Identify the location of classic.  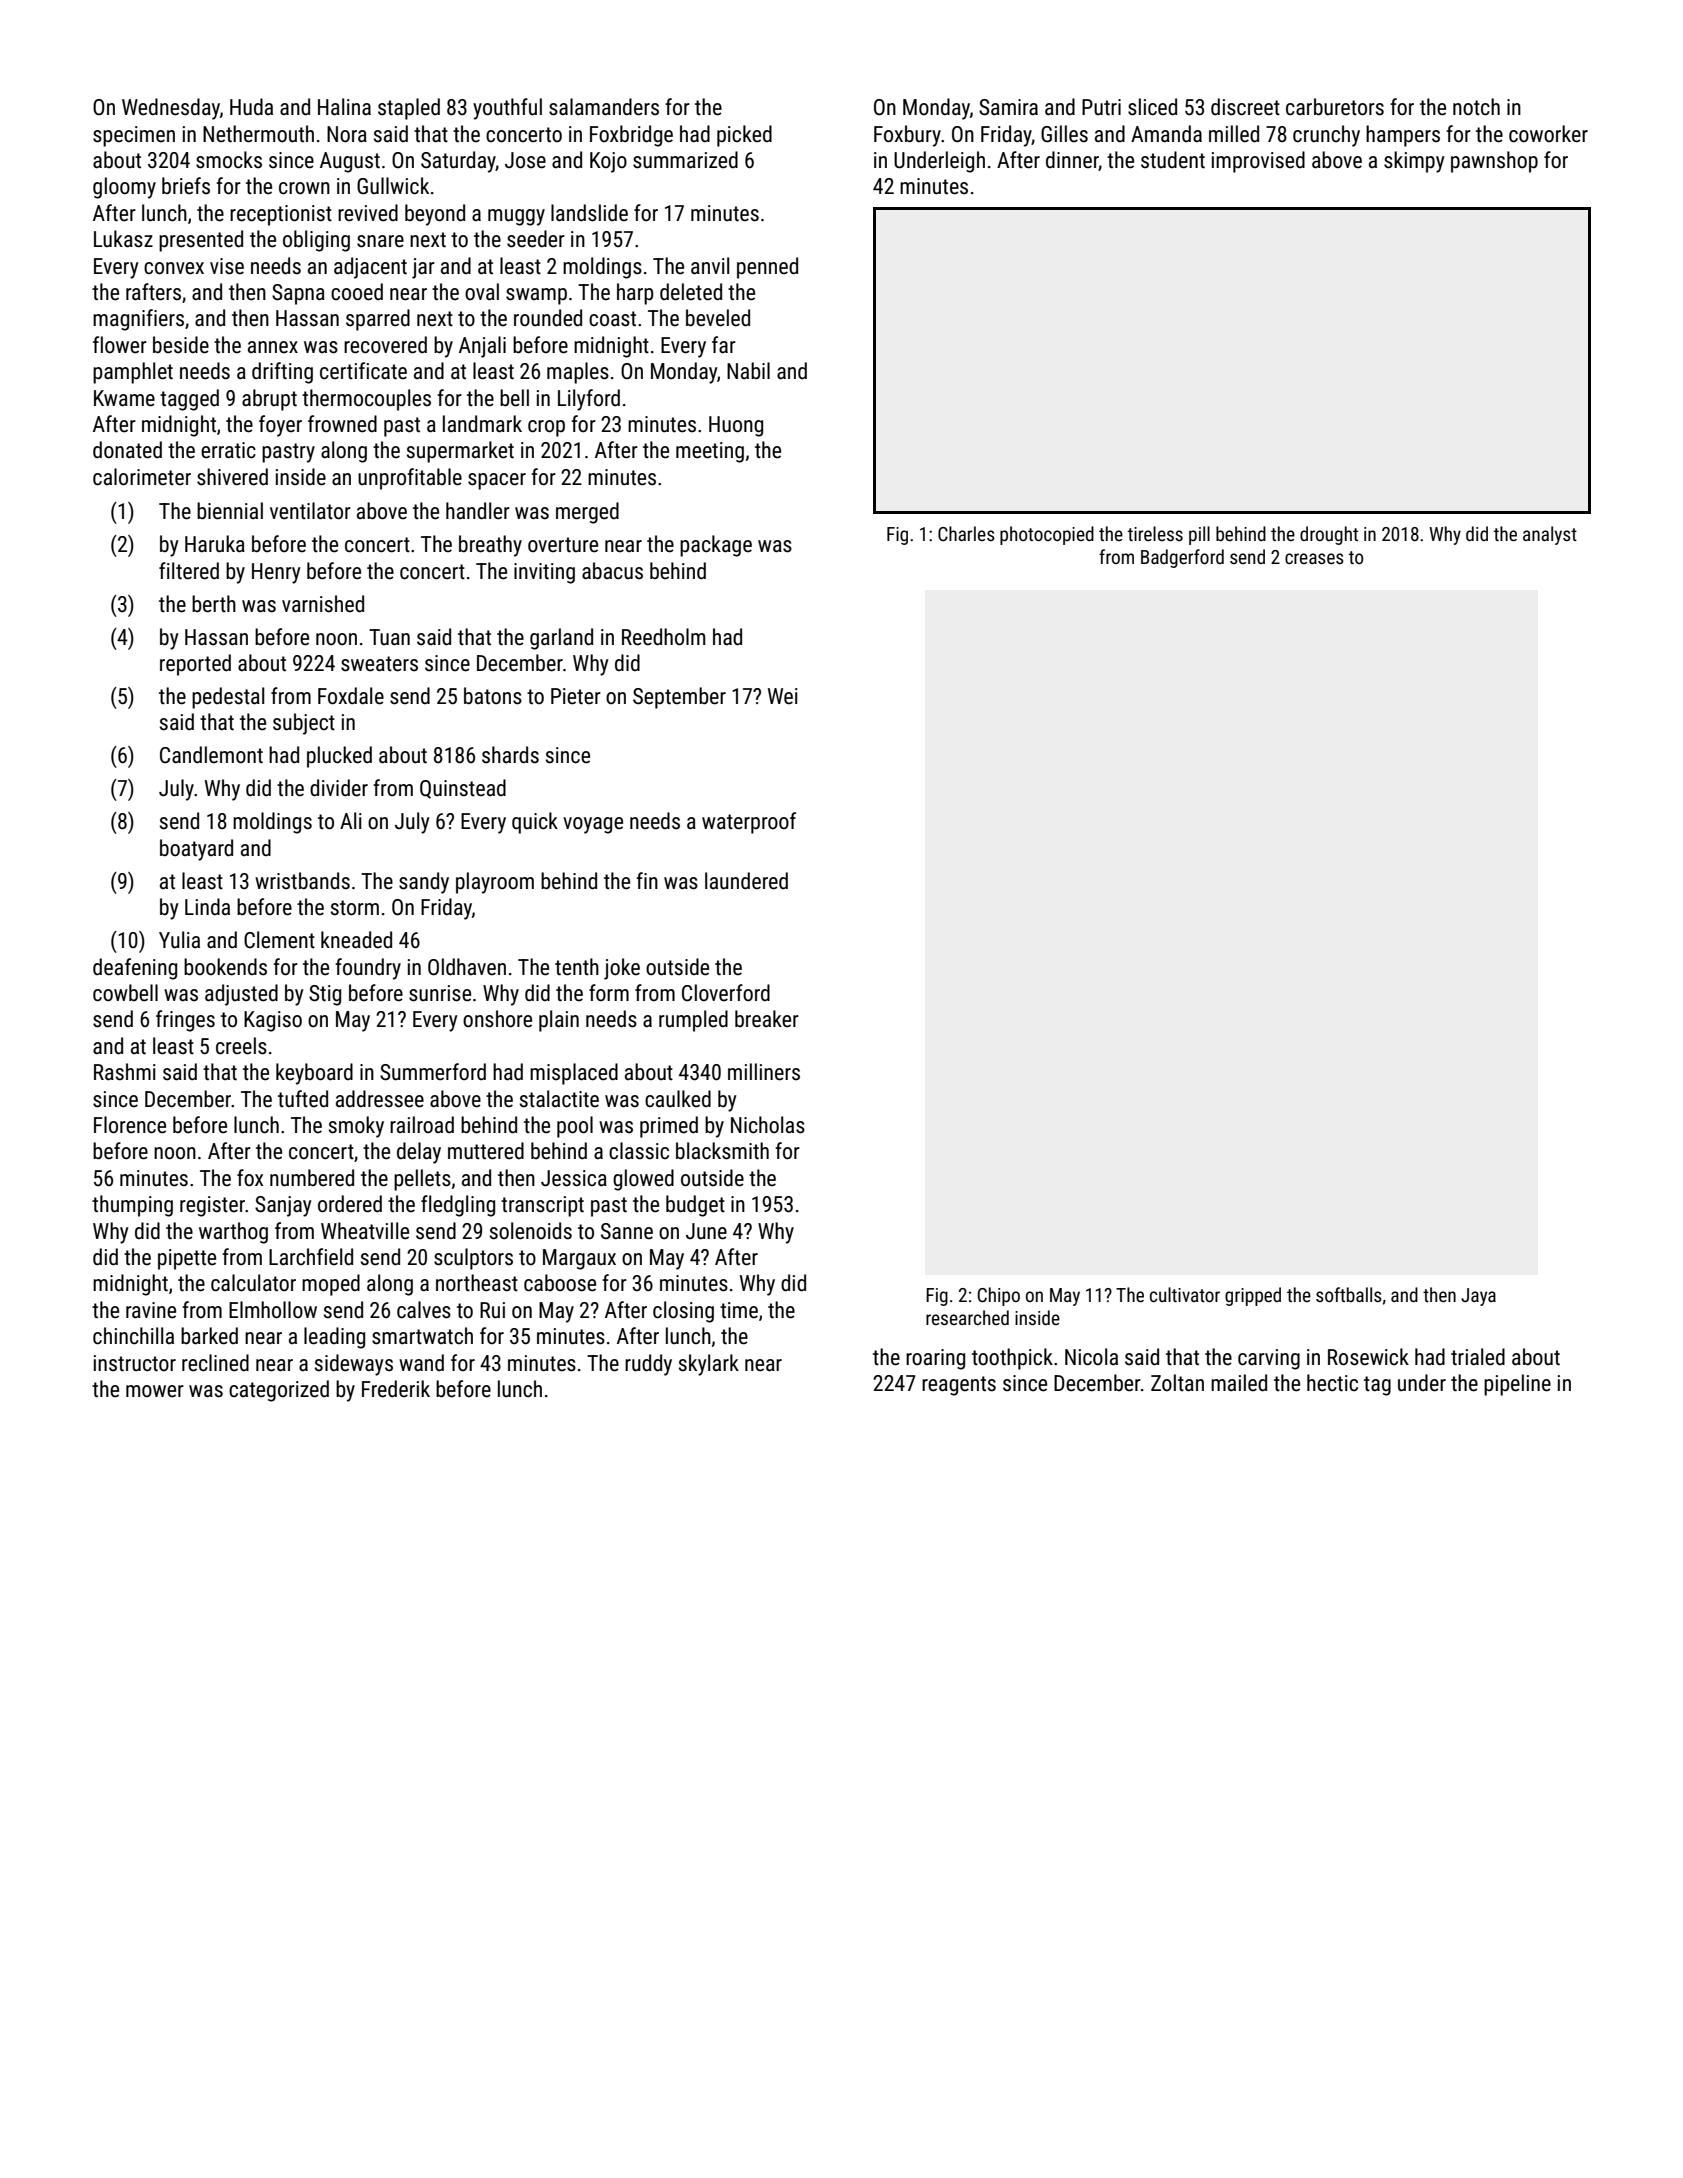
(639, 1151).
